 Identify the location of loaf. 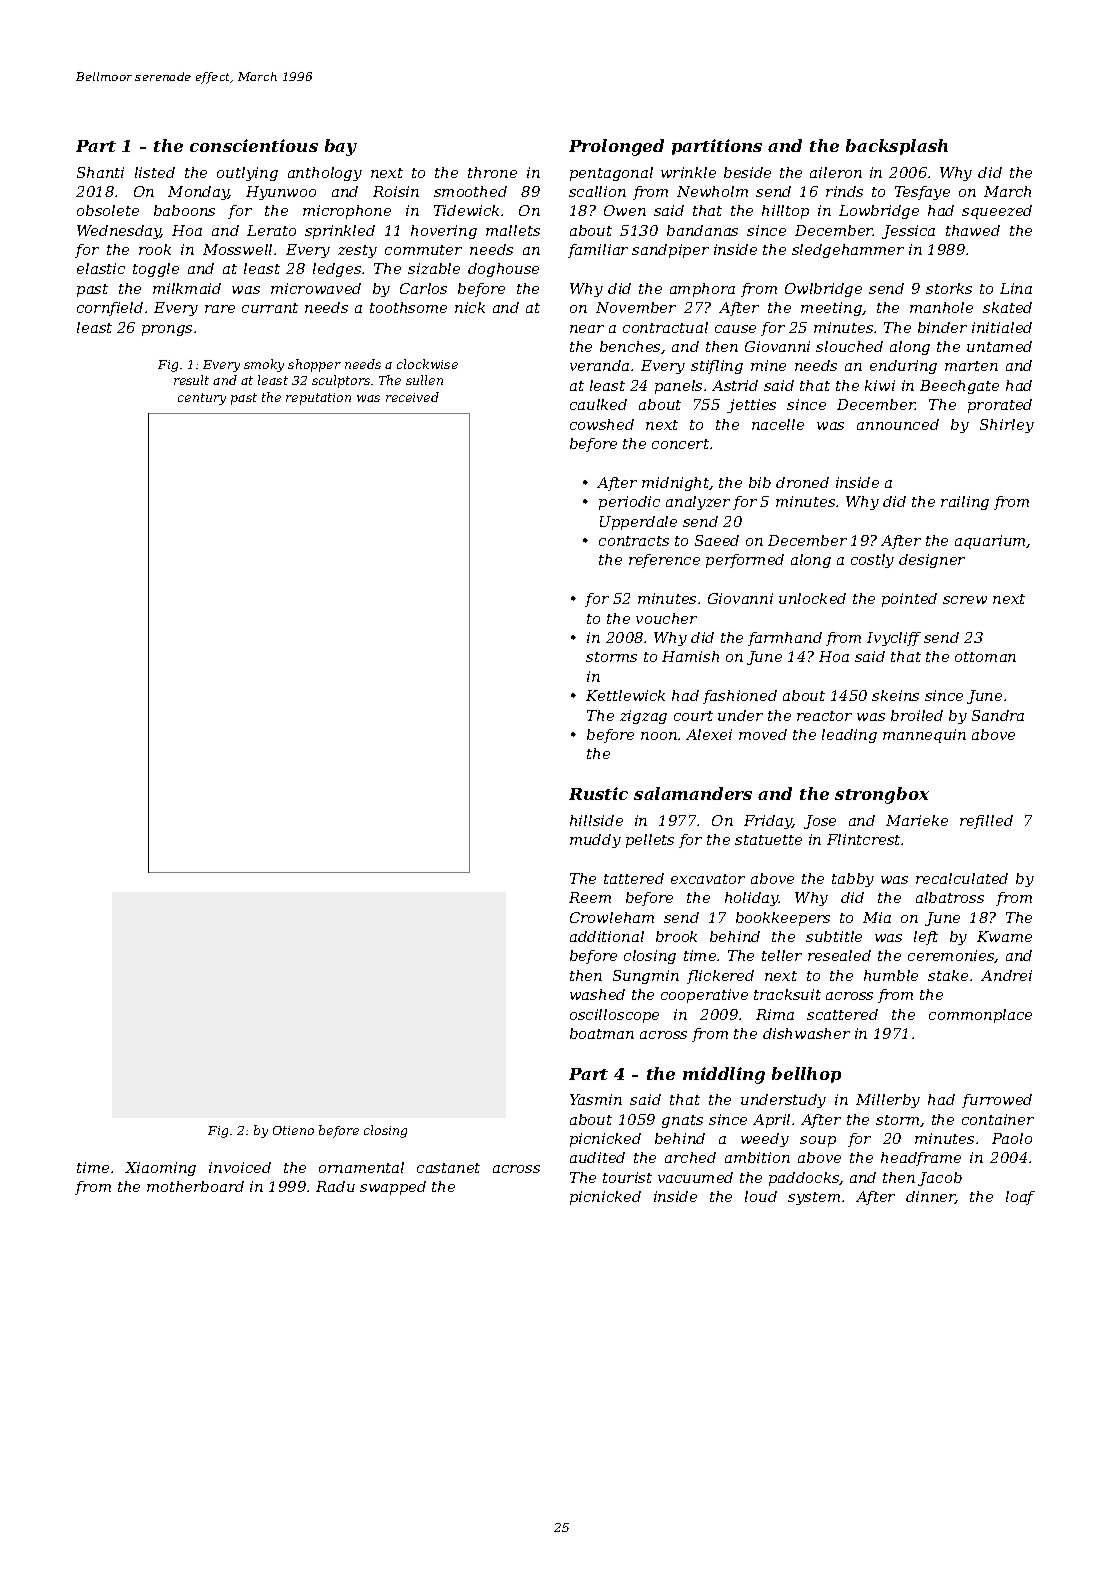
(1020, 1198).
